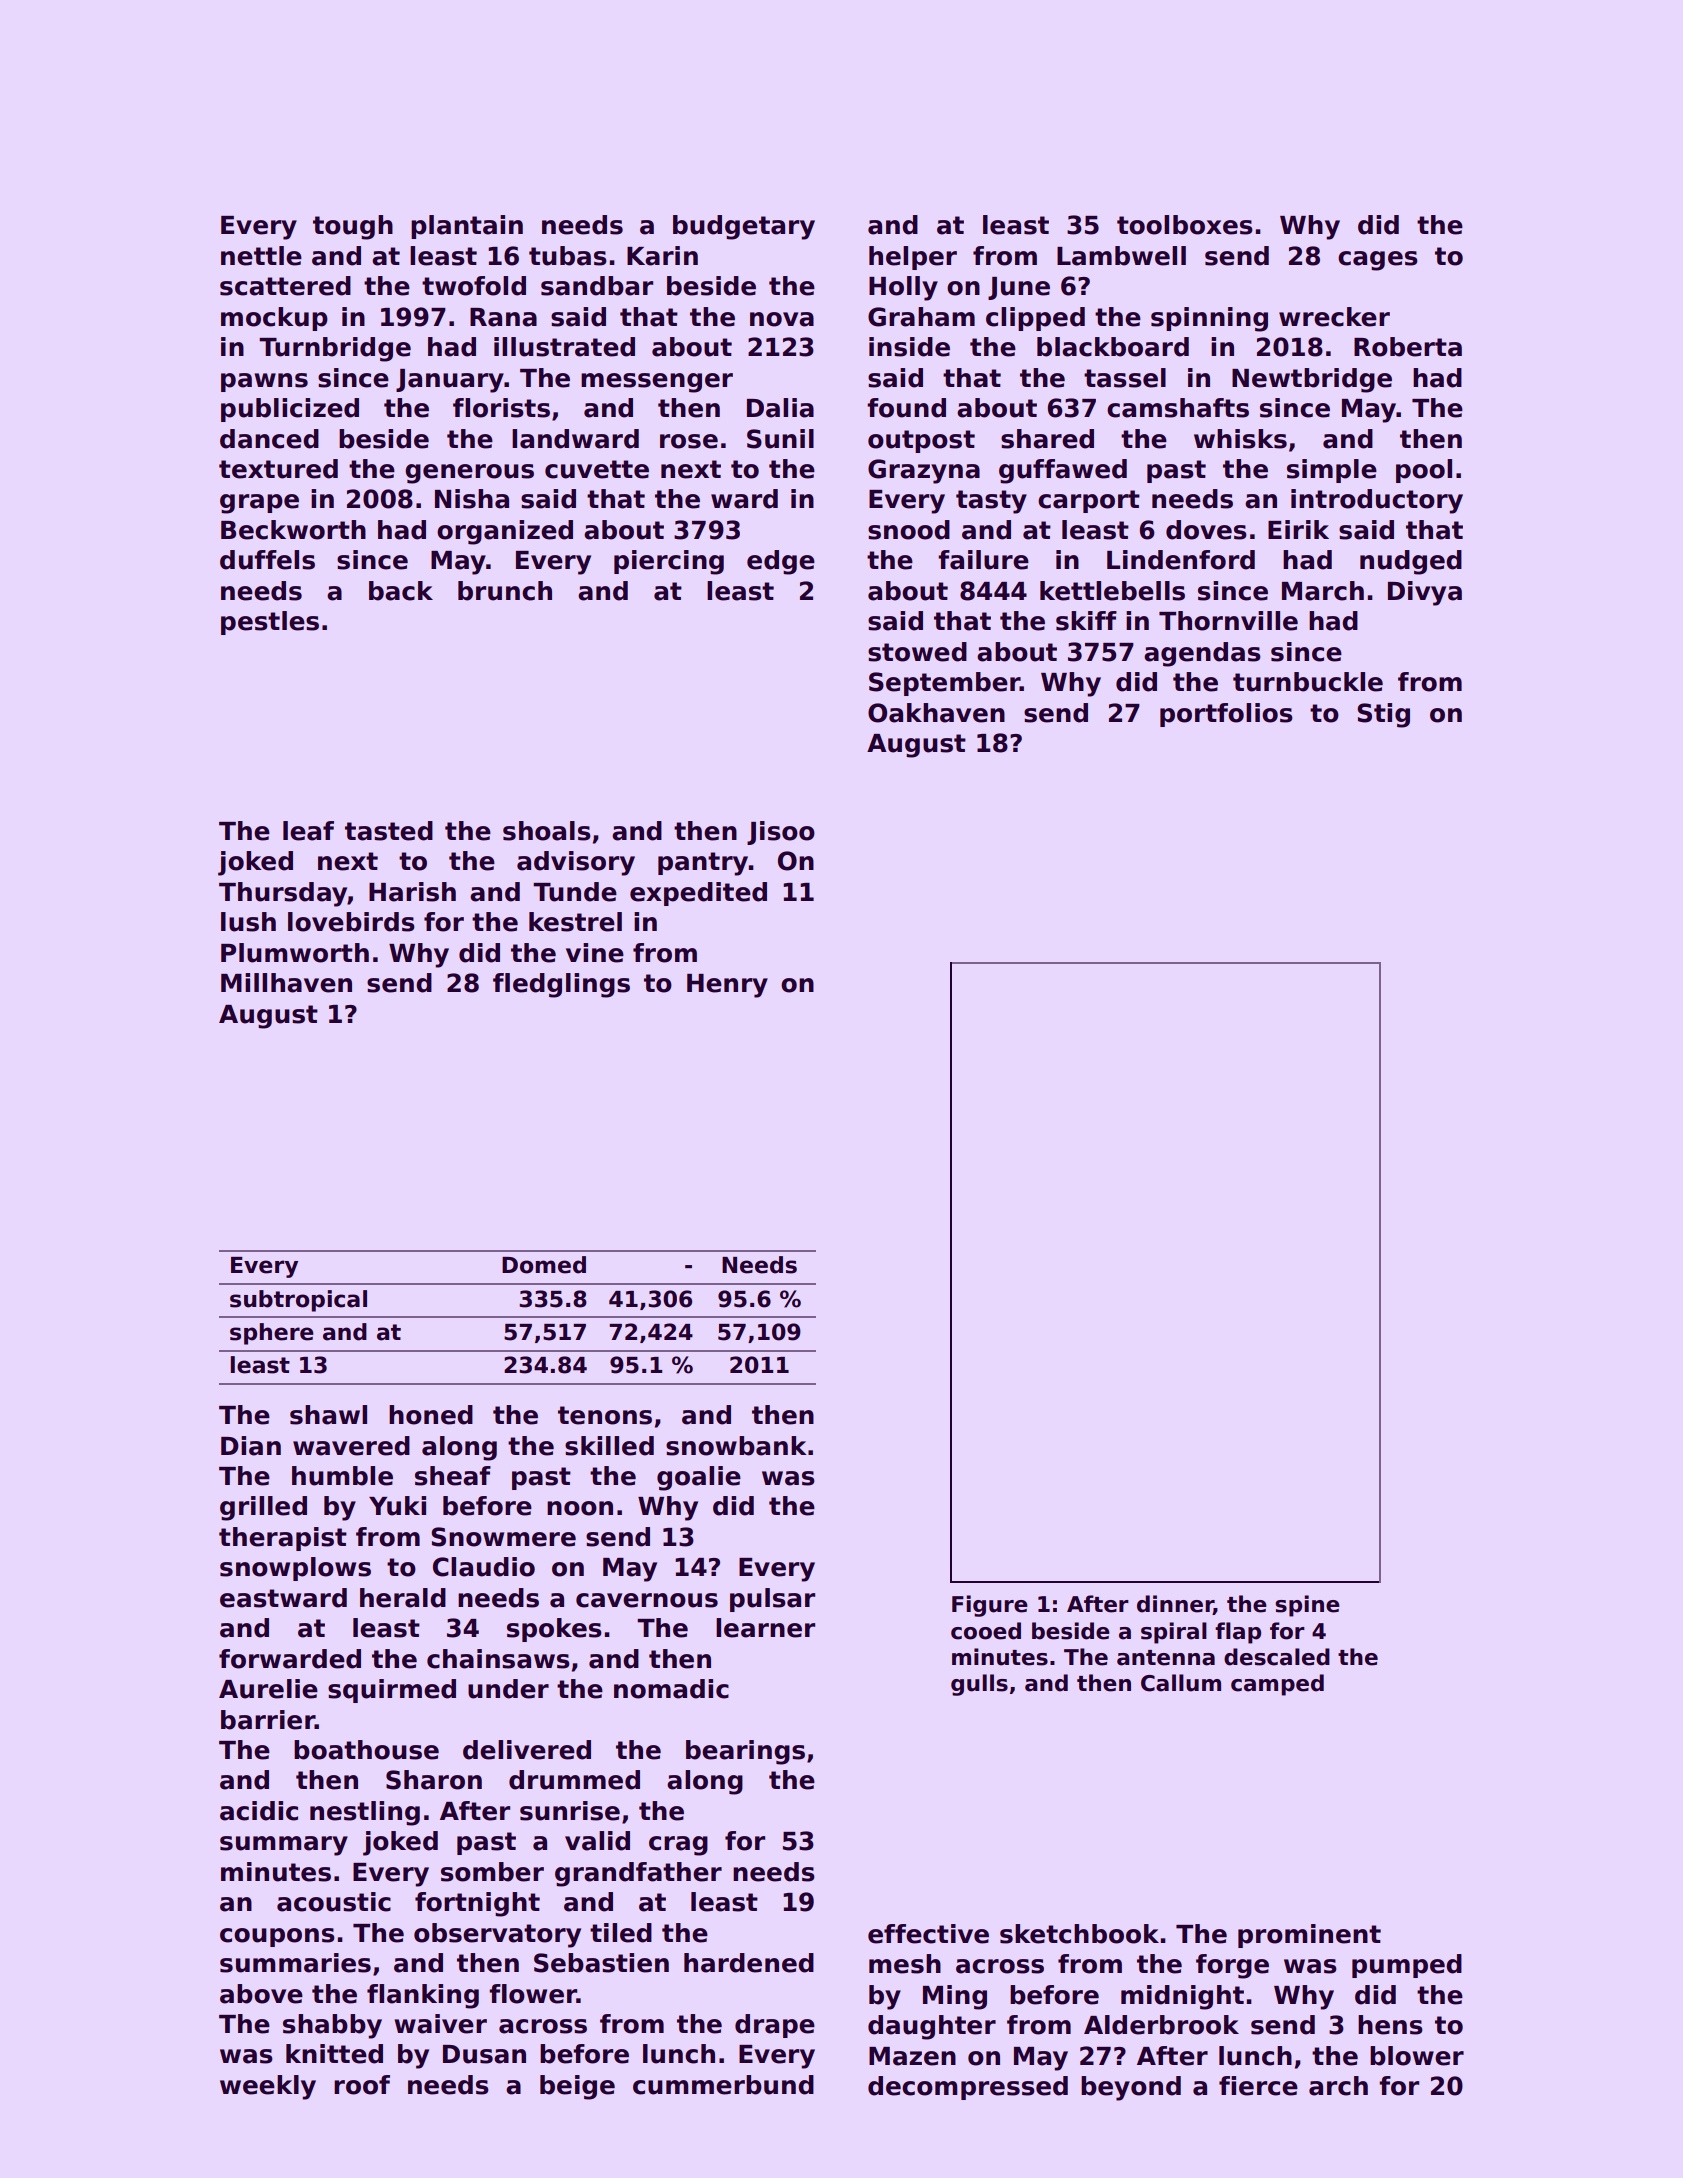 This page has width=1683, height=2178. Describe the element at coordinates (605, 1415) in the page. I see `tenons` at that location.
